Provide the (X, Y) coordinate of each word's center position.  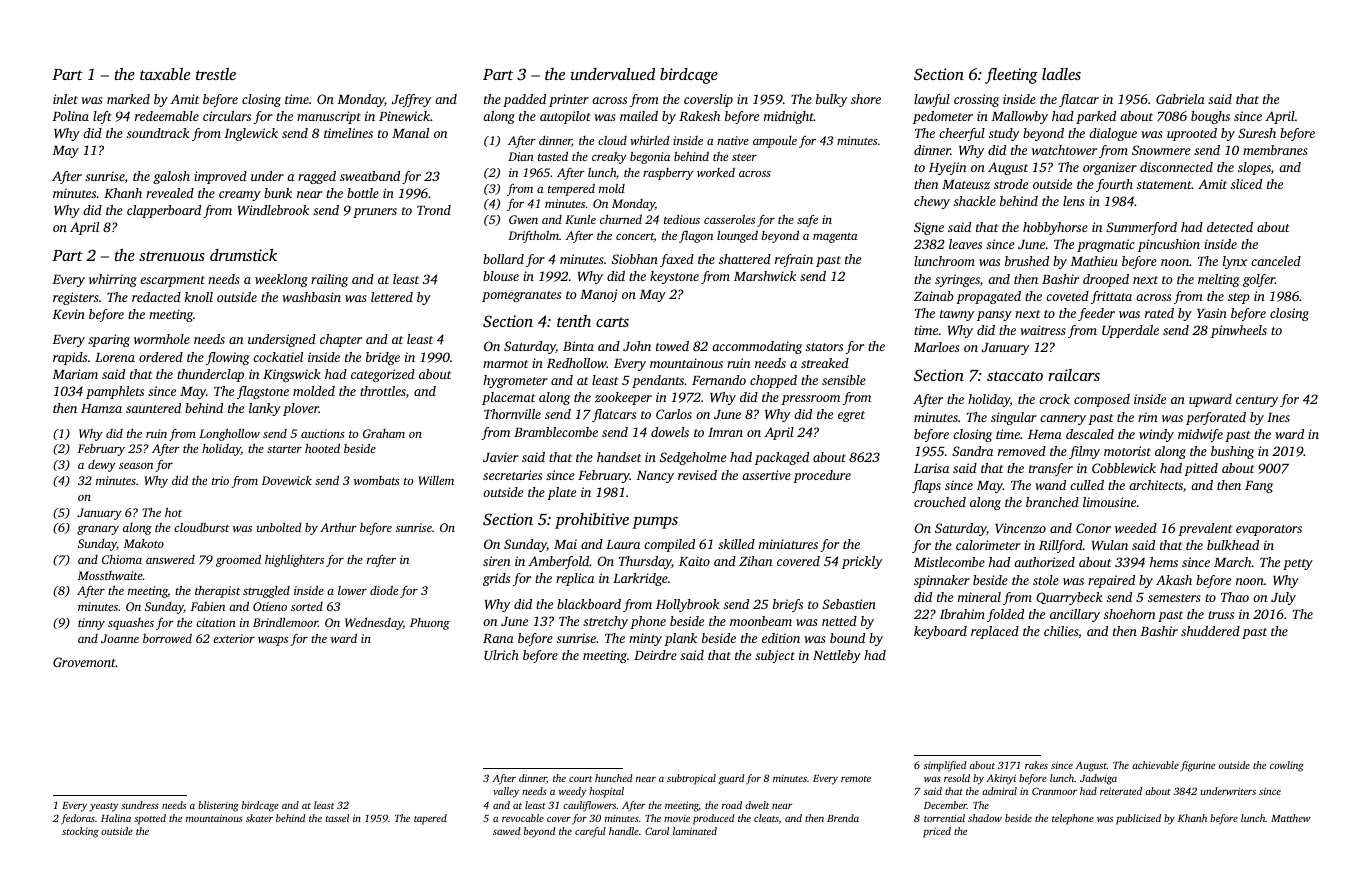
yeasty (104, 807)
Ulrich (501, 655)
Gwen (523, 219)
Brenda (843, 818)
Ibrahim (962, 614)
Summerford (1141, 228)
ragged (317, 177)
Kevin (68, 314)
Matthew (1290, 818)
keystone (674, 277)
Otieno (270, 606)
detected (1230, 227)
